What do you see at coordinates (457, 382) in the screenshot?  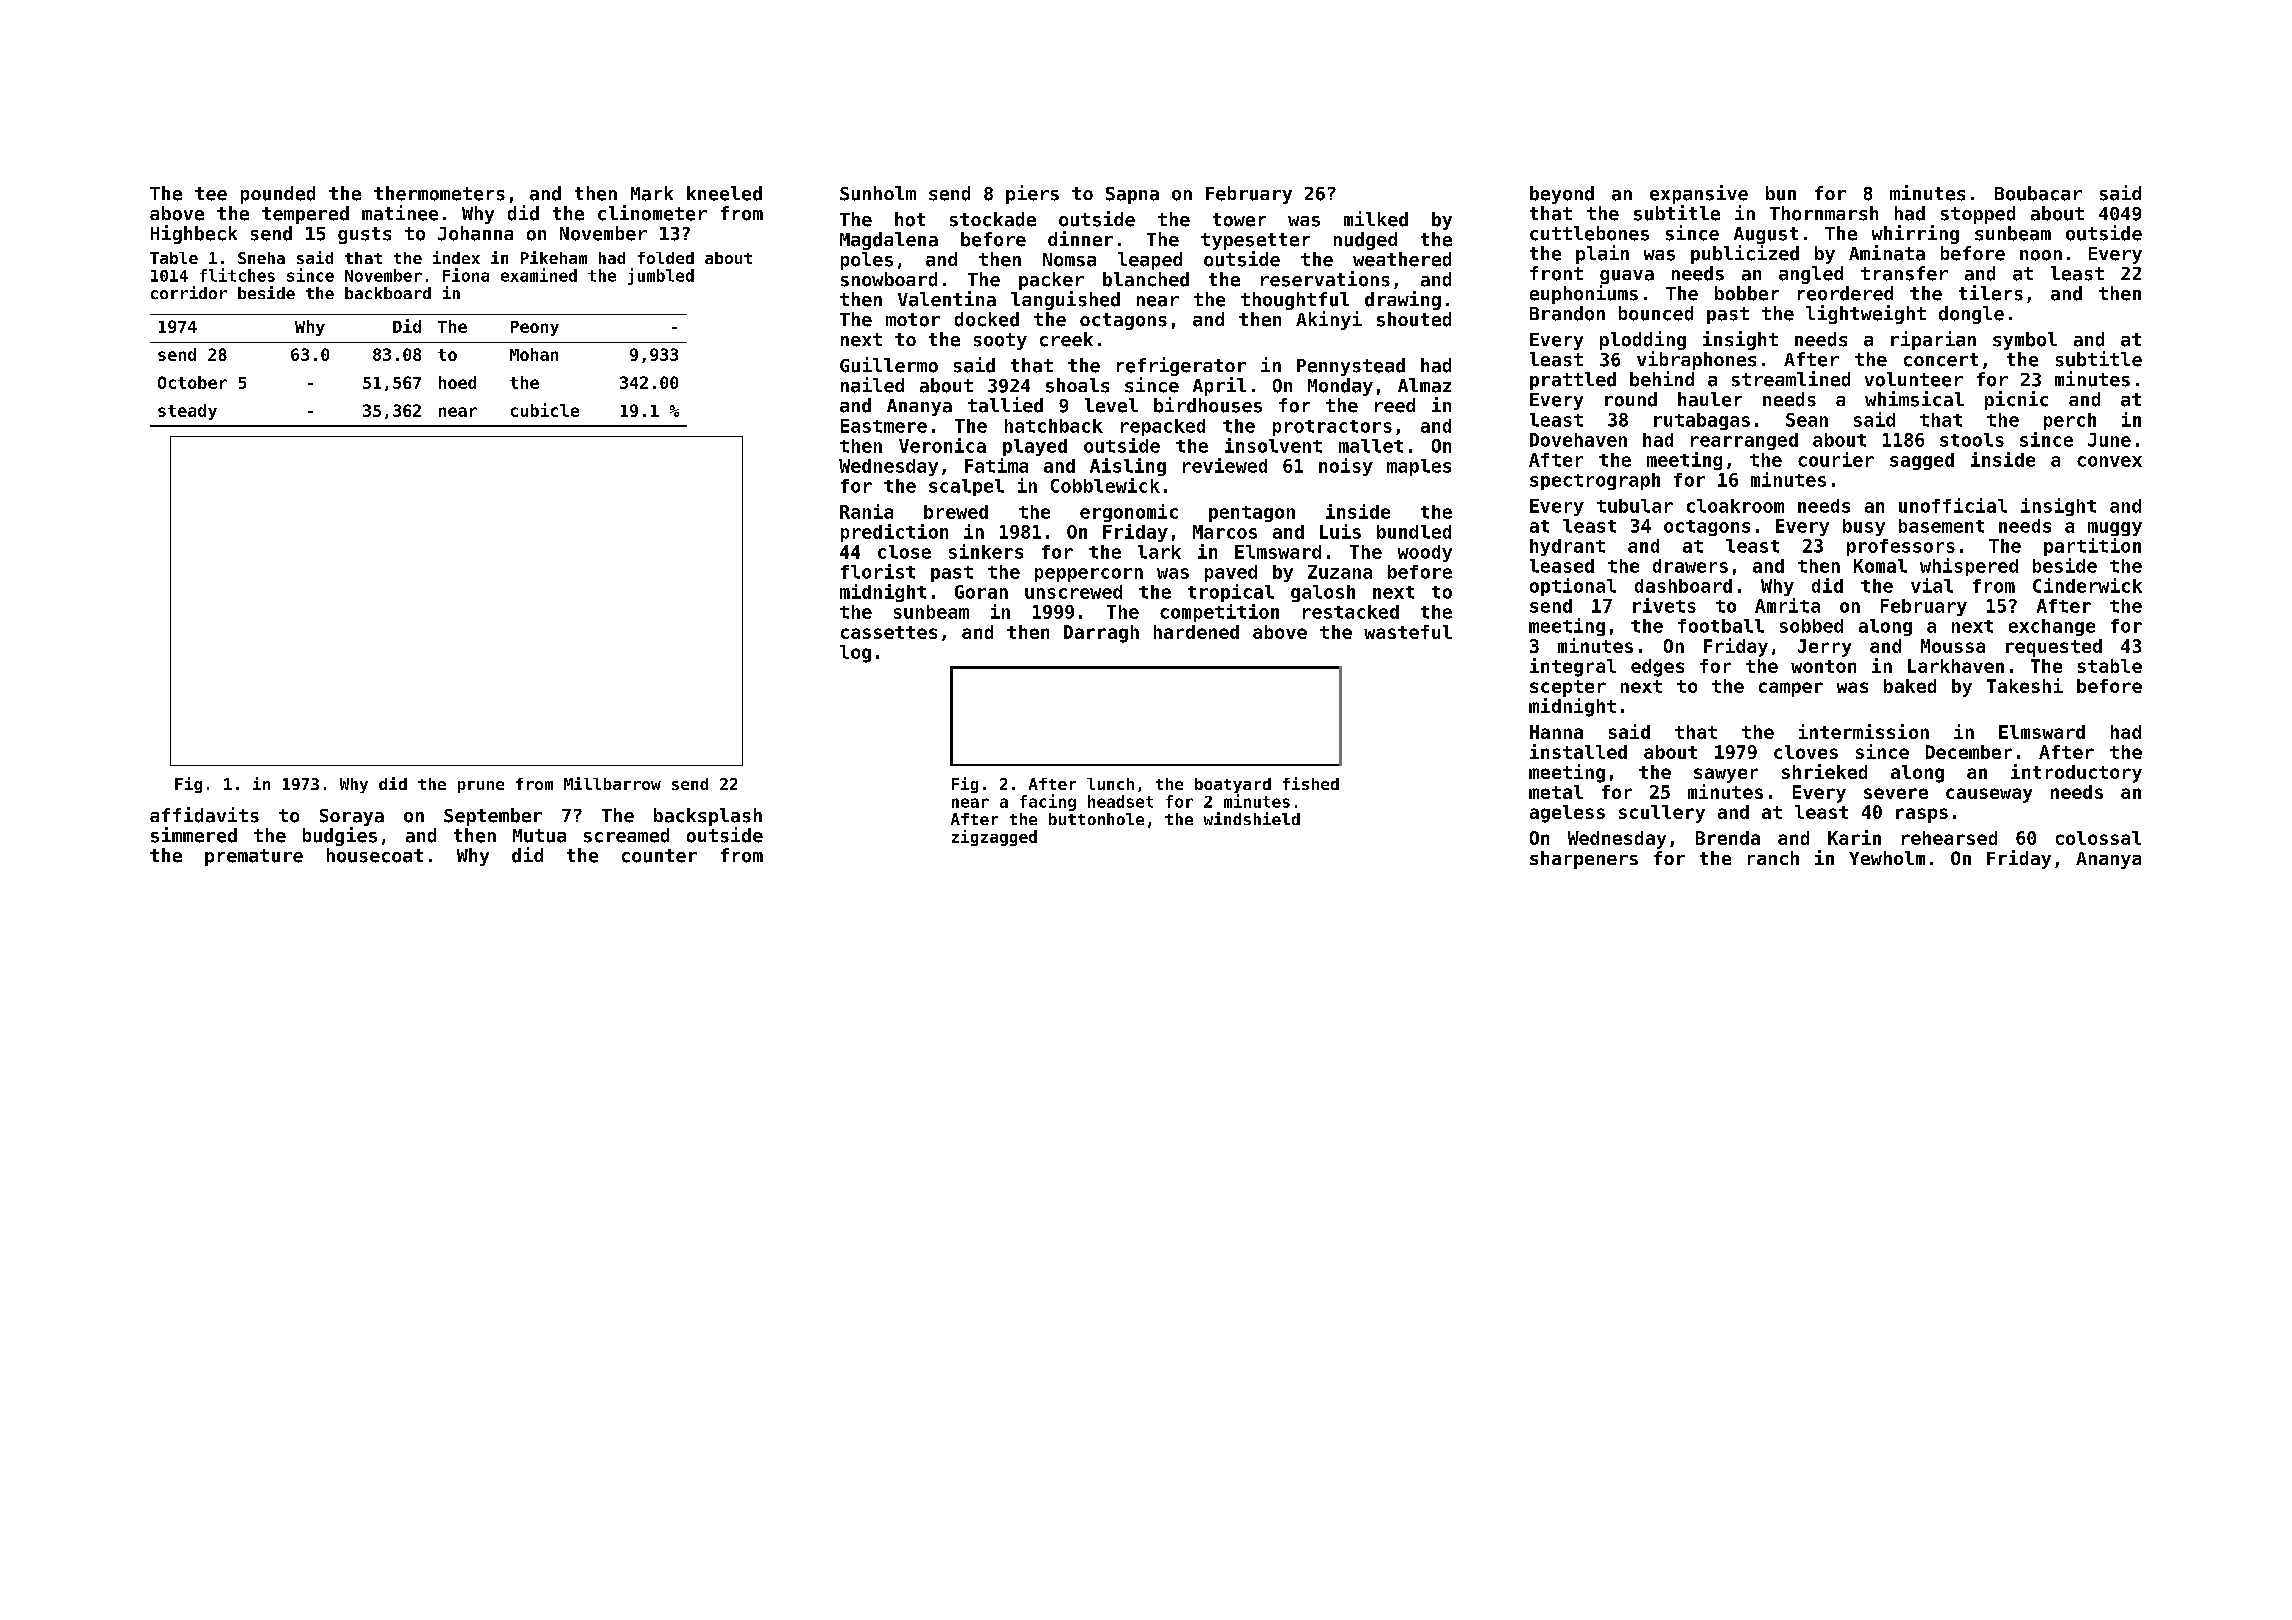 I see `hoed` at bounding box center [457, 382].
